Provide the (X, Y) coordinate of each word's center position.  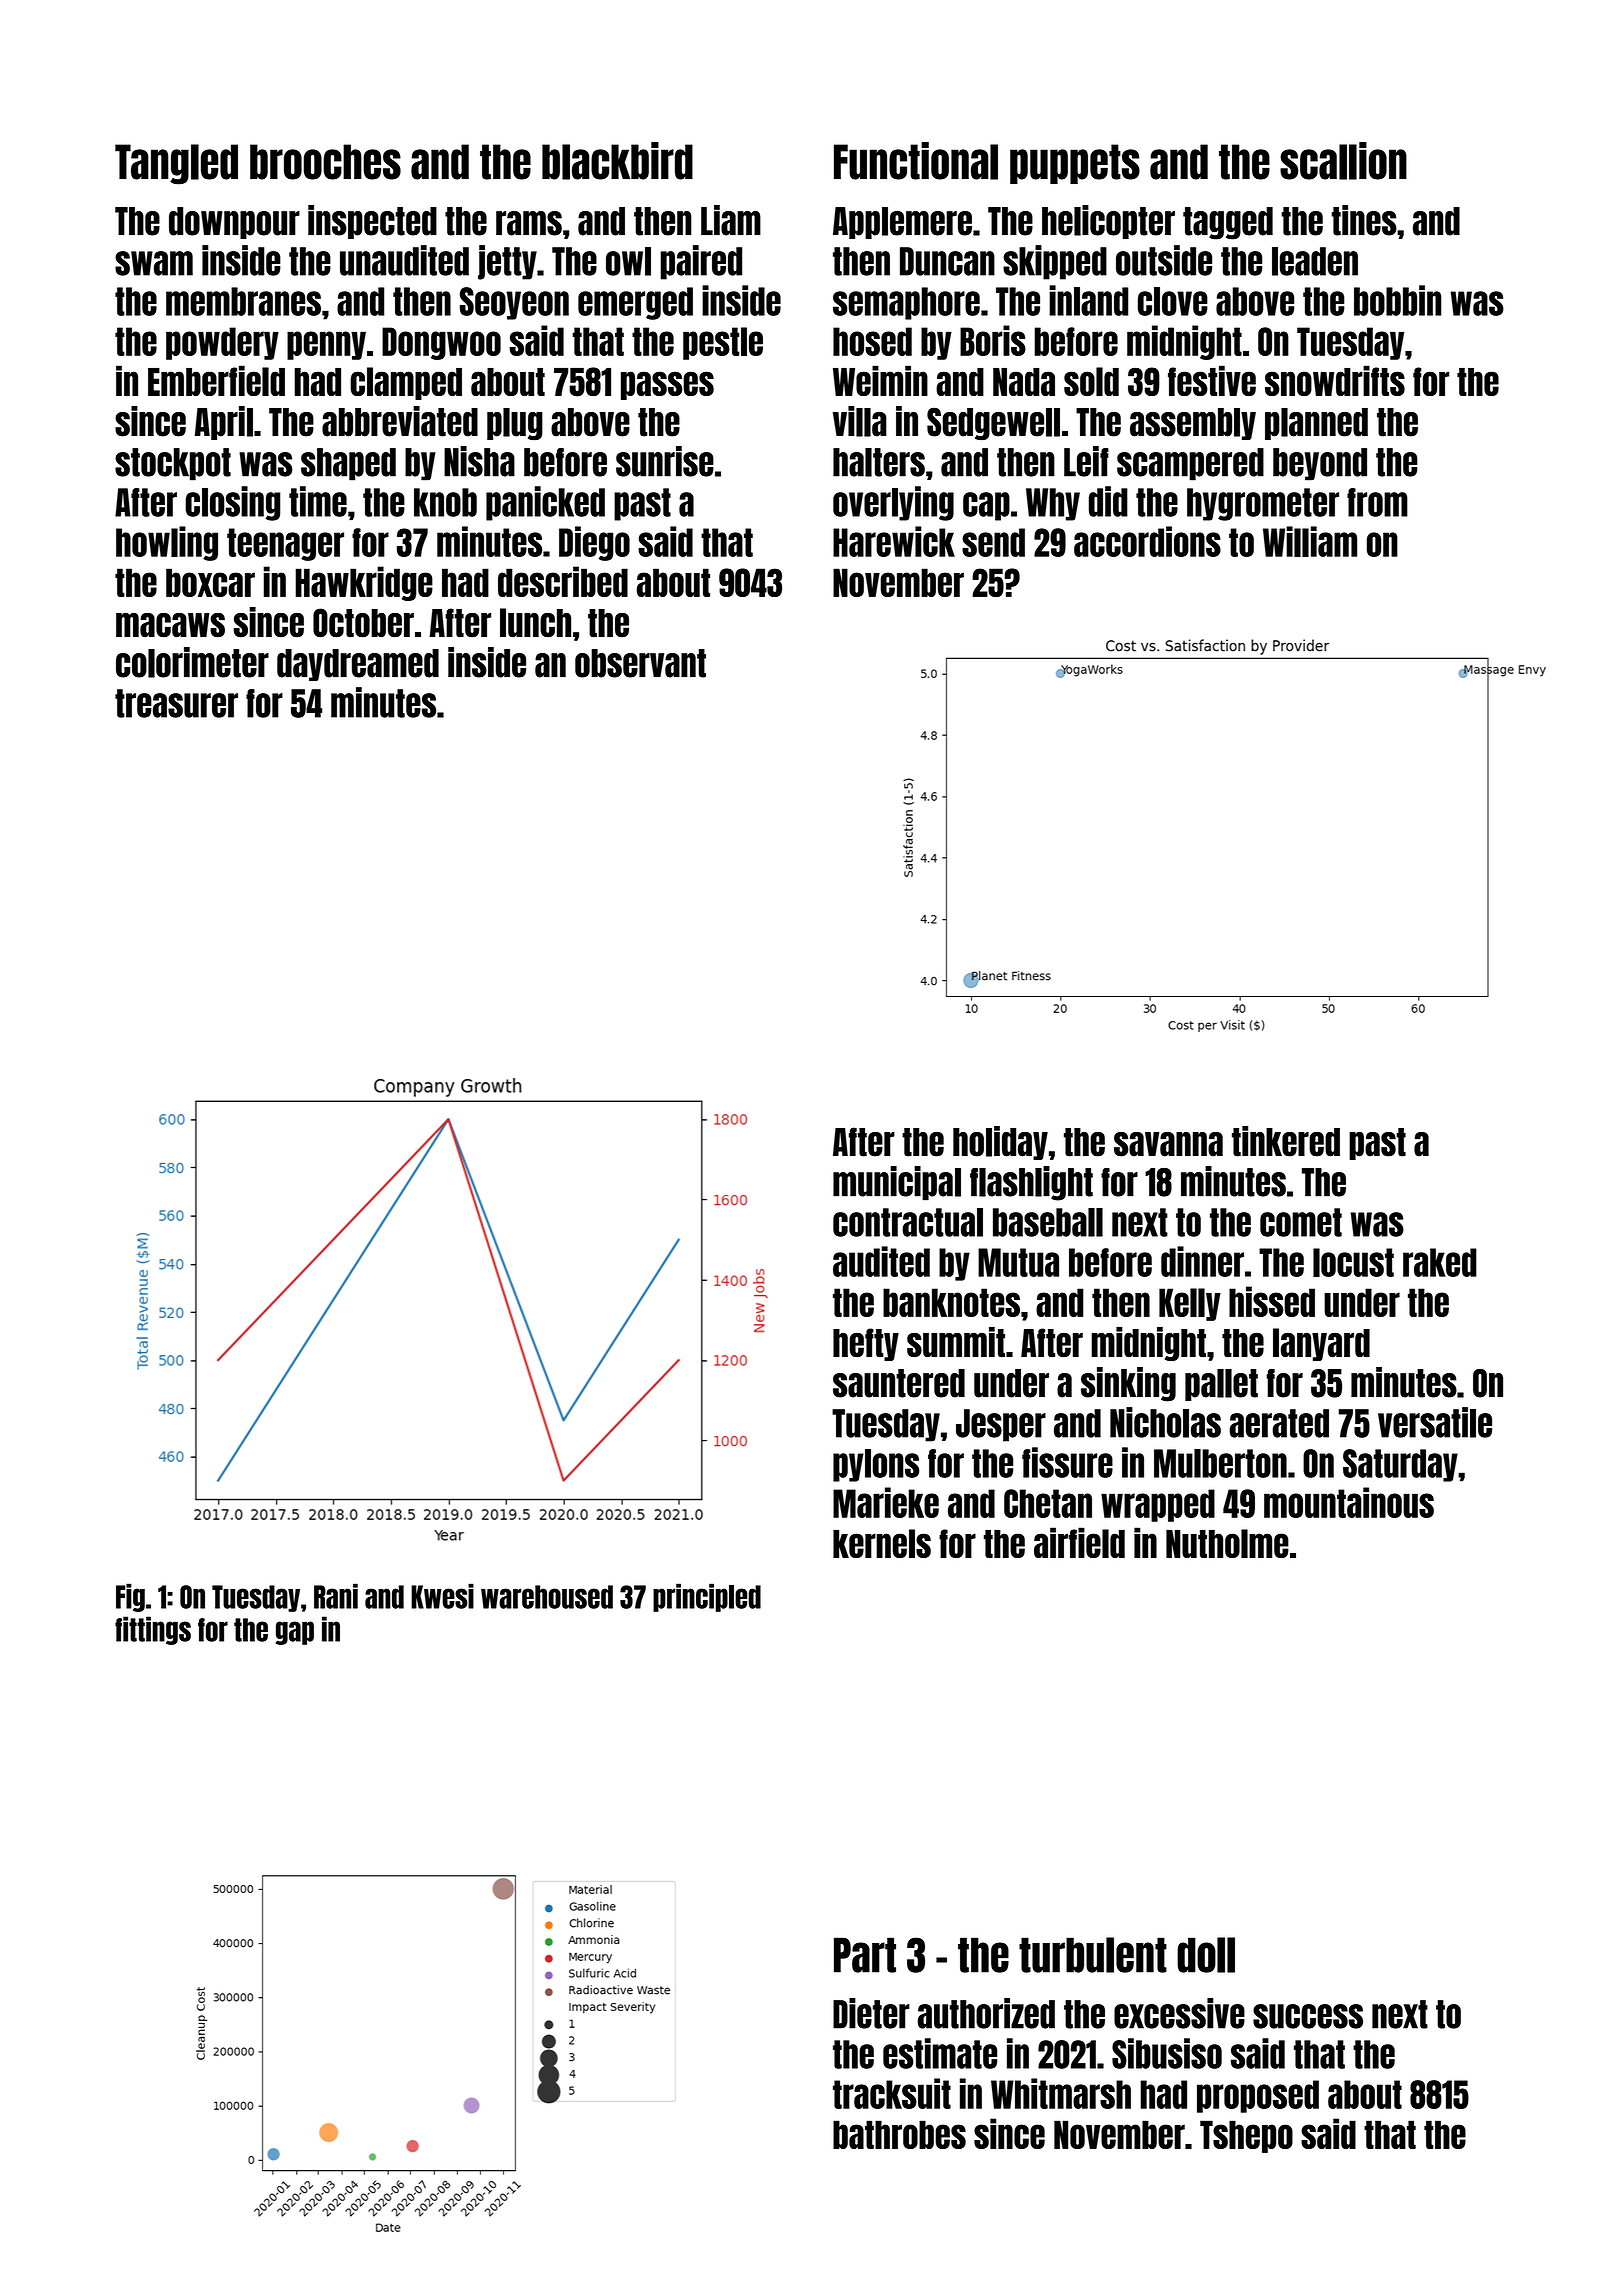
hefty (866, 1344)
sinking (1128, 1384)
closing (232, 503)
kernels (882, 1543)
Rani (336, 1596)
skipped (1055, 262)
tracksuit (892, 2093)
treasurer (176, 703)
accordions (1147, 541)
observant (640, 663)
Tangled (176, 164)
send (993, 542)
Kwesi (442, 1596)
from (1377, 502)
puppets (1075, 164)
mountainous (1349, 1502)
